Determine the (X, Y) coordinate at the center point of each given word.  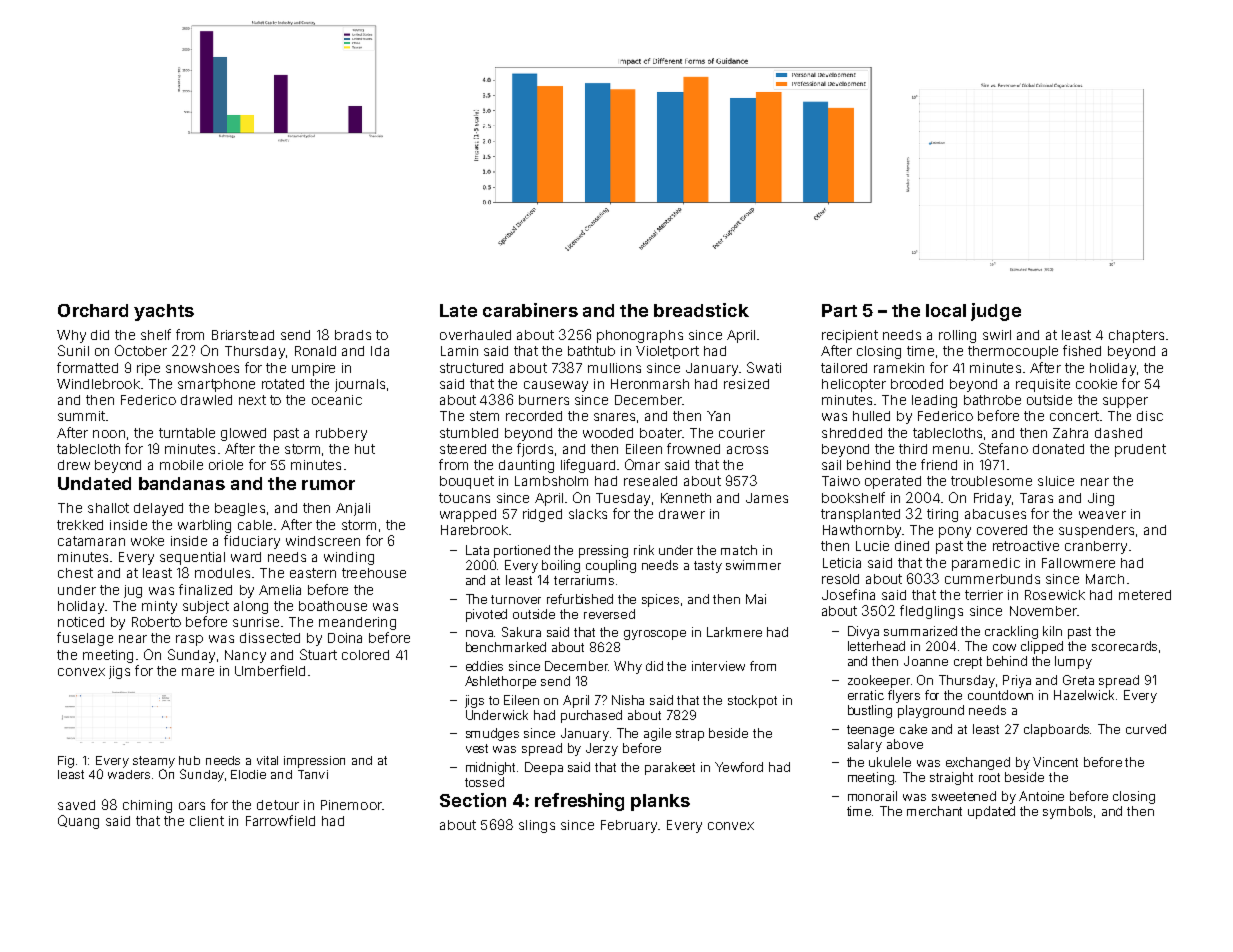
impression (314, 762)
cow (1004, 647)
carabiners (530, 310)
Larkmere (734, 632)
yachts (164, 312)
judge (996, 312)
